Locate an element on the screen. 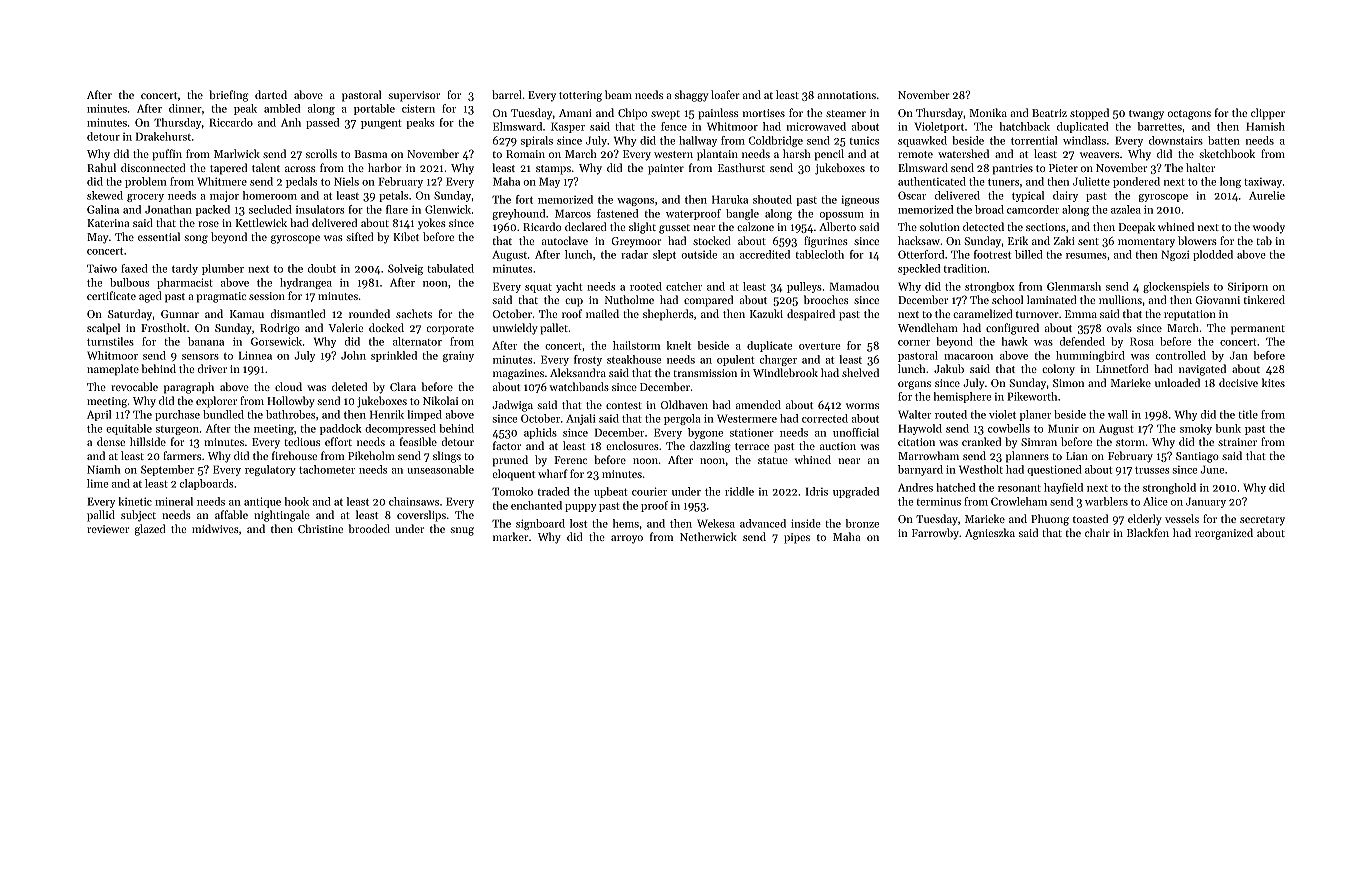  Crowleham is located at coordinates (1019, 501).
